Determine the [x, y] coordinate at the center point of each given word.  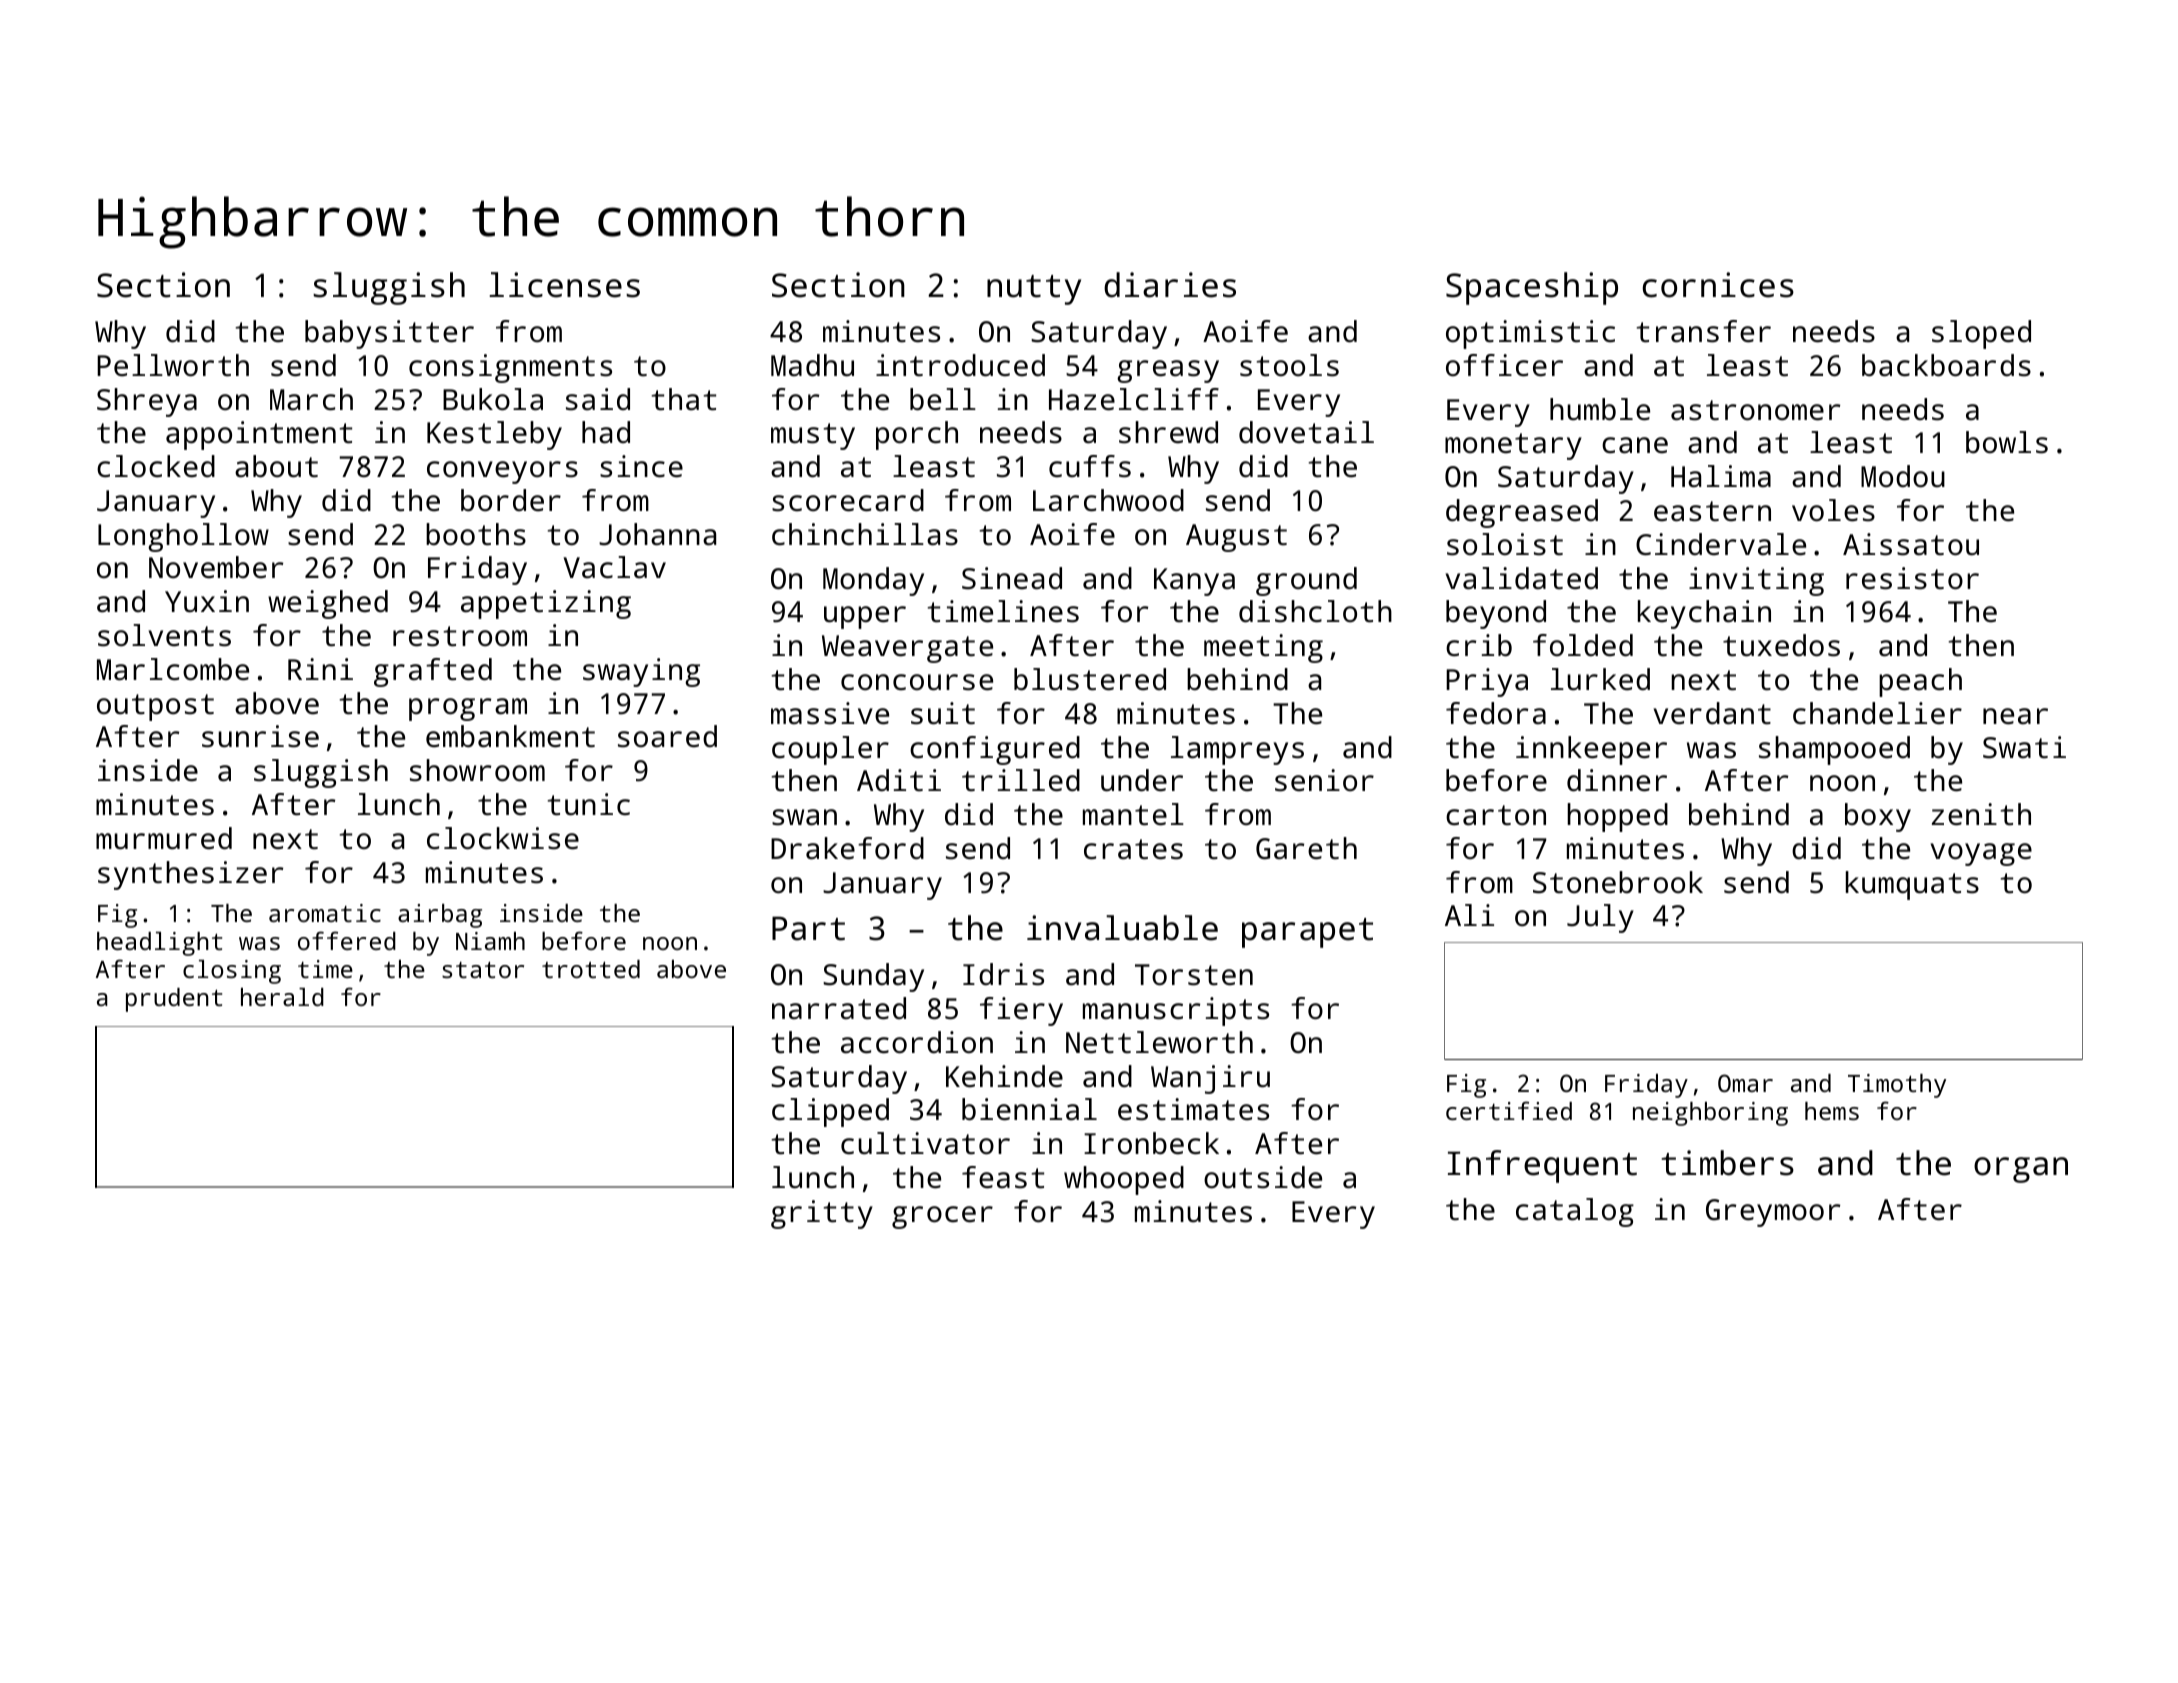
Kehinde [1004, 1076]
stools [1289, 365]
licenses [564, 285]
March [311, 399]
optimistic [1530, 334]
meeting [1263, 648]
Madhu [812, 365]
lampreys [1237, 750]
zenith [1981, 814]
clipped [830, 1112]
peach [1920, 682]
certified [1509, 1110]
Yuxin [207, 601]
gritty [822, 1214]
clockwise [503, 838]
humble [1600, 409]
